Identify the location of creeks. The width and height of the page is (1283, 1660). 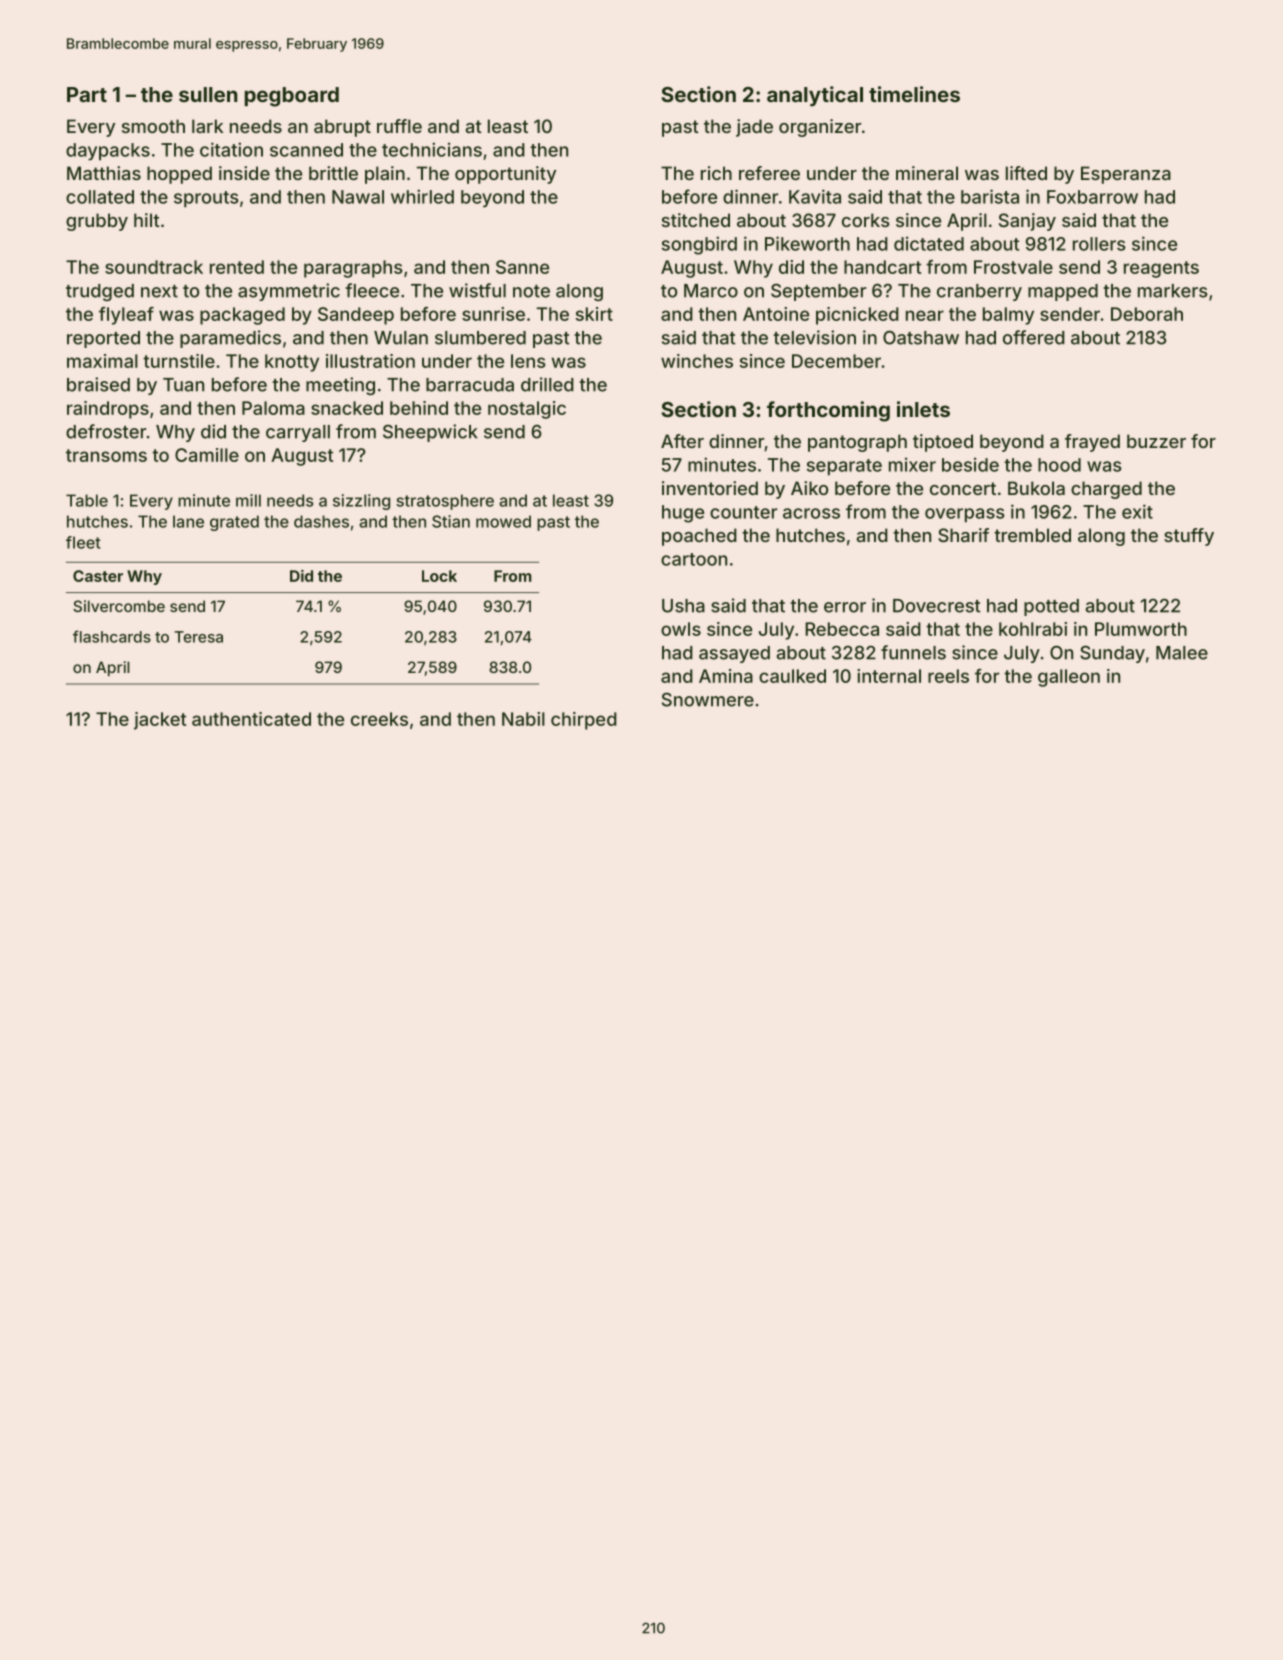
(379, 719).
